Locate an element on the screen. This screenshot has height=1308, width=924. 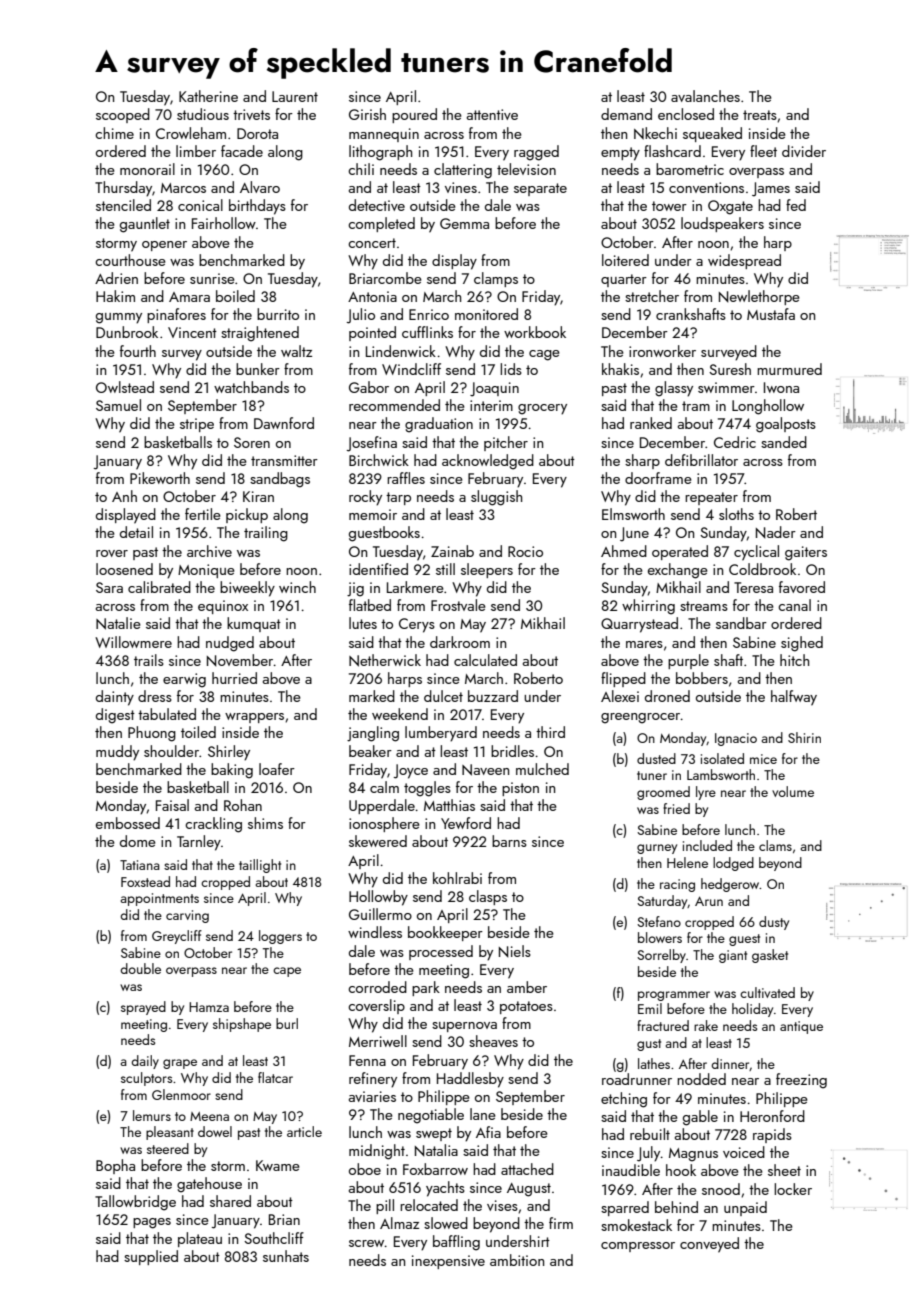
unpaid is located at coordinates (745, 1208).
